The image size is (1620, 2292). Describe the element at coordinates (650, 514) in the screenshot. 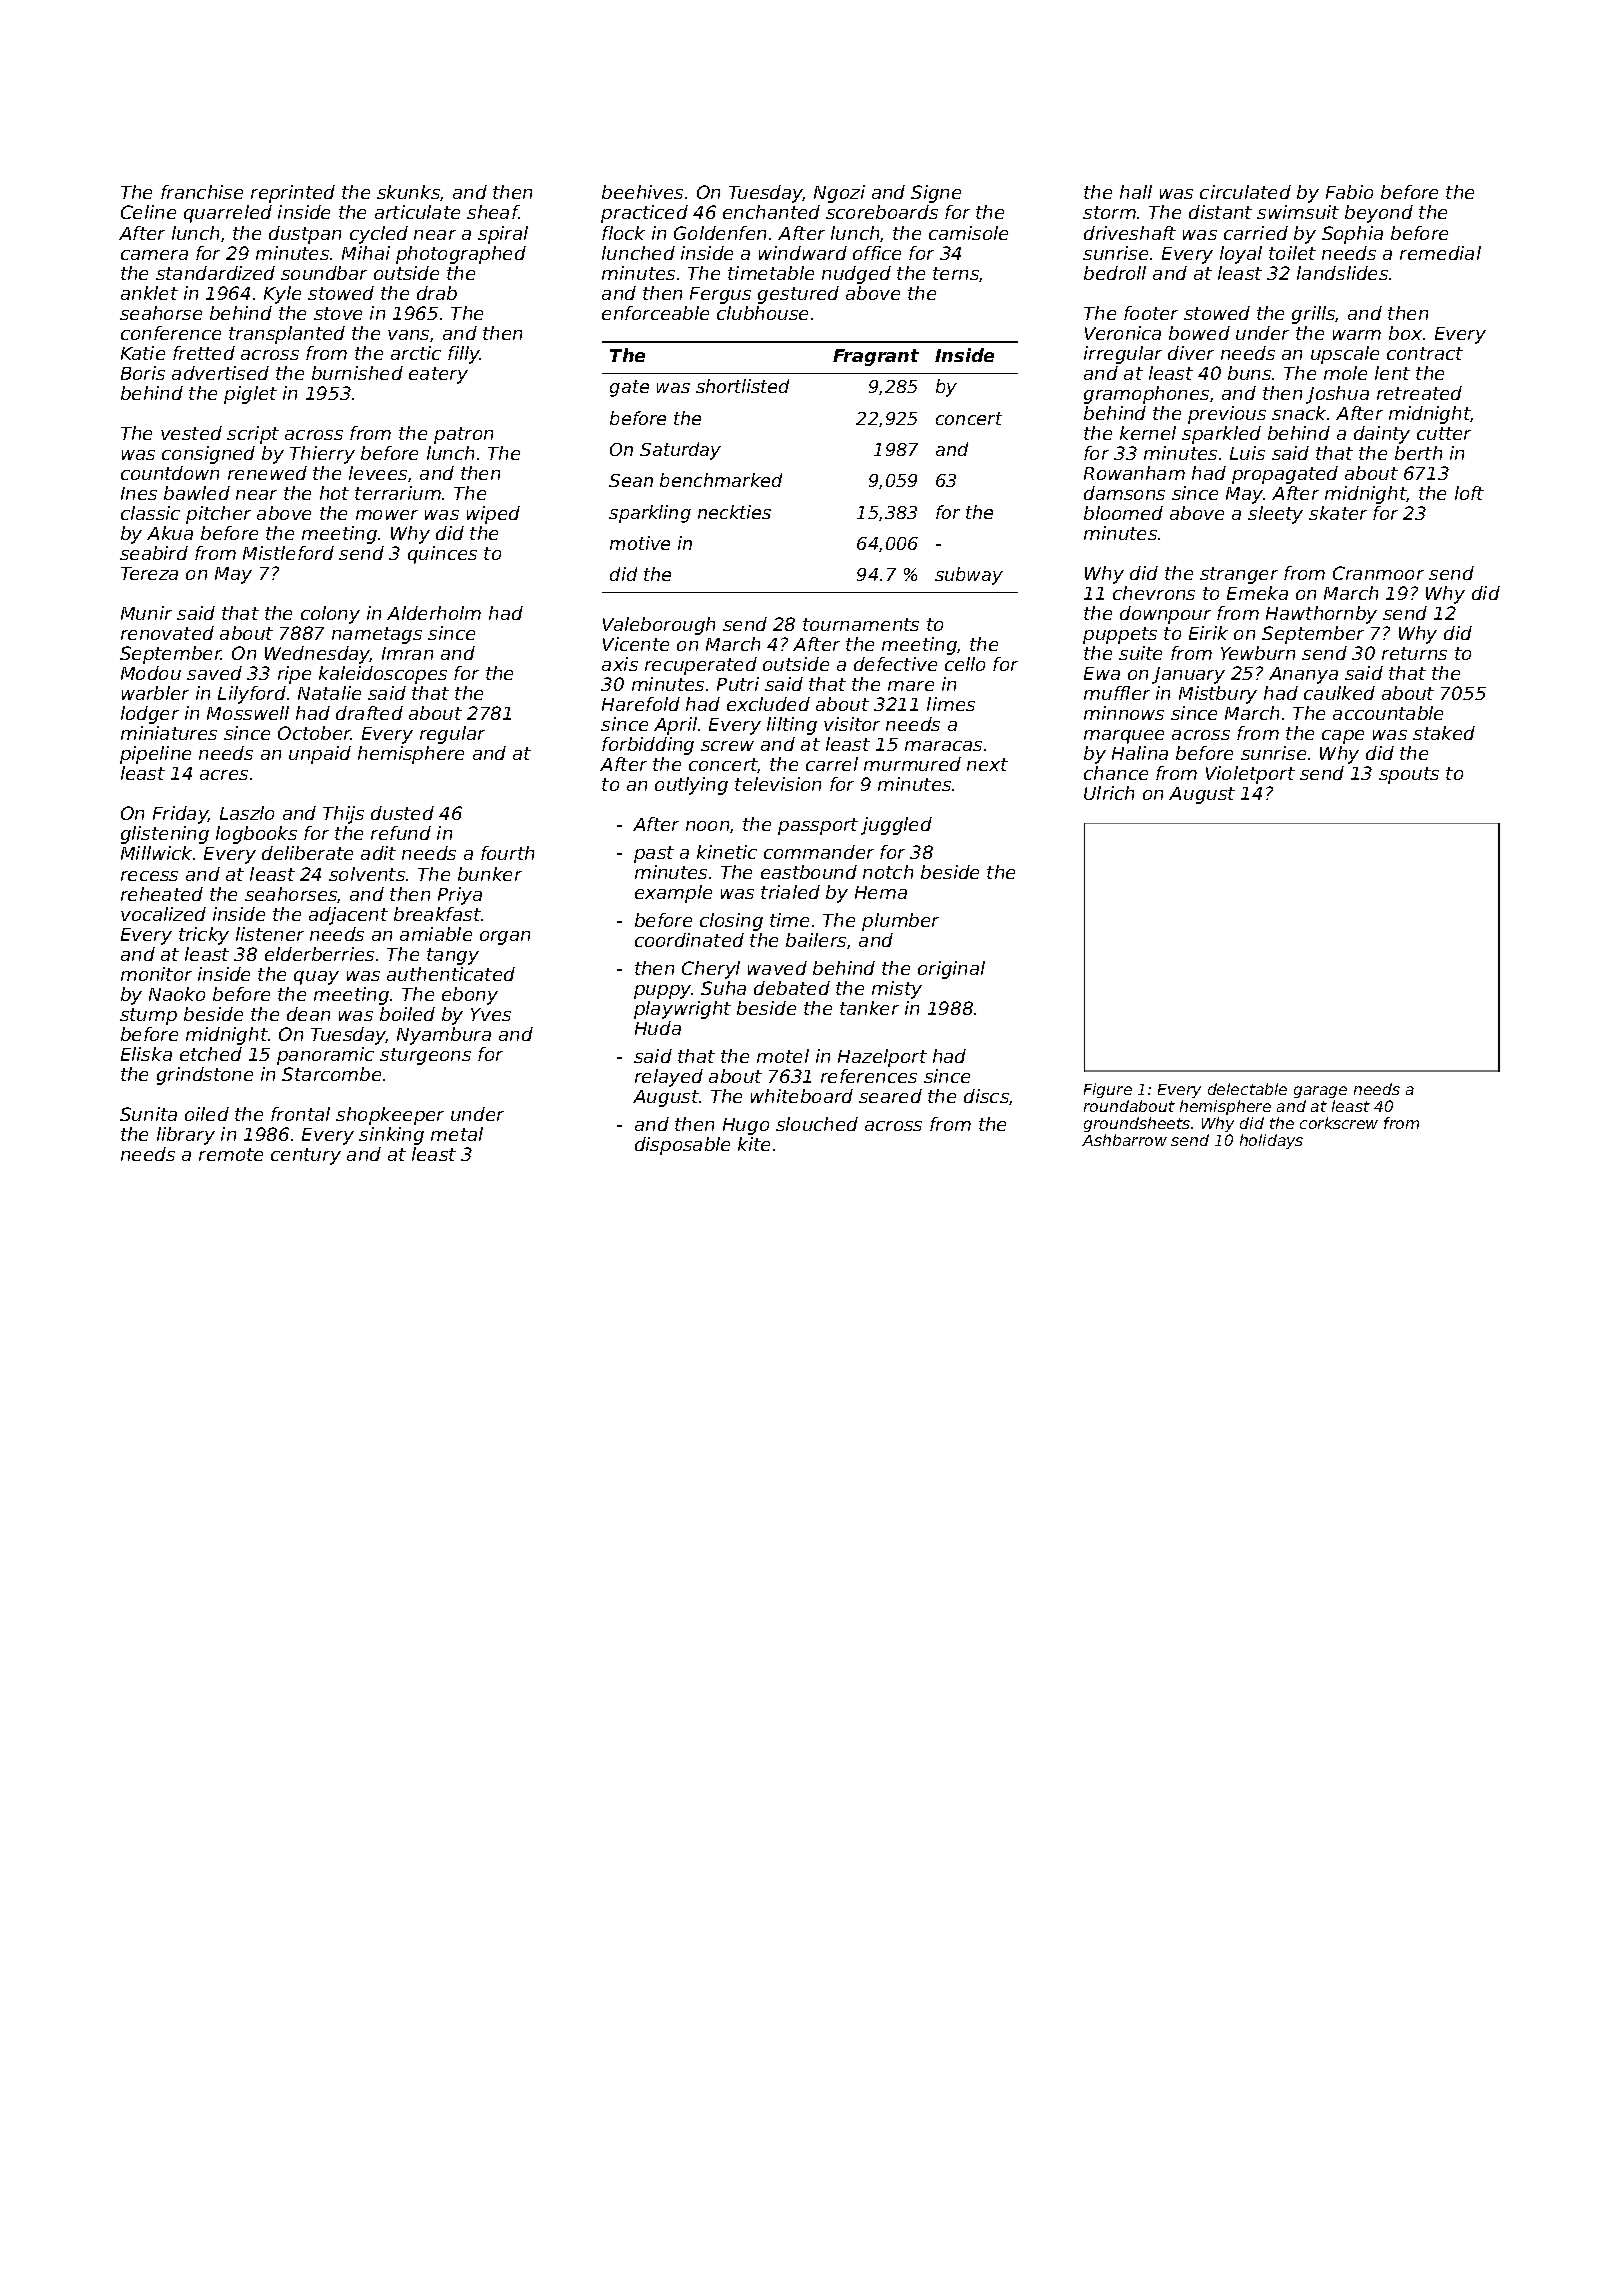

I see `sparkling` at that location.
